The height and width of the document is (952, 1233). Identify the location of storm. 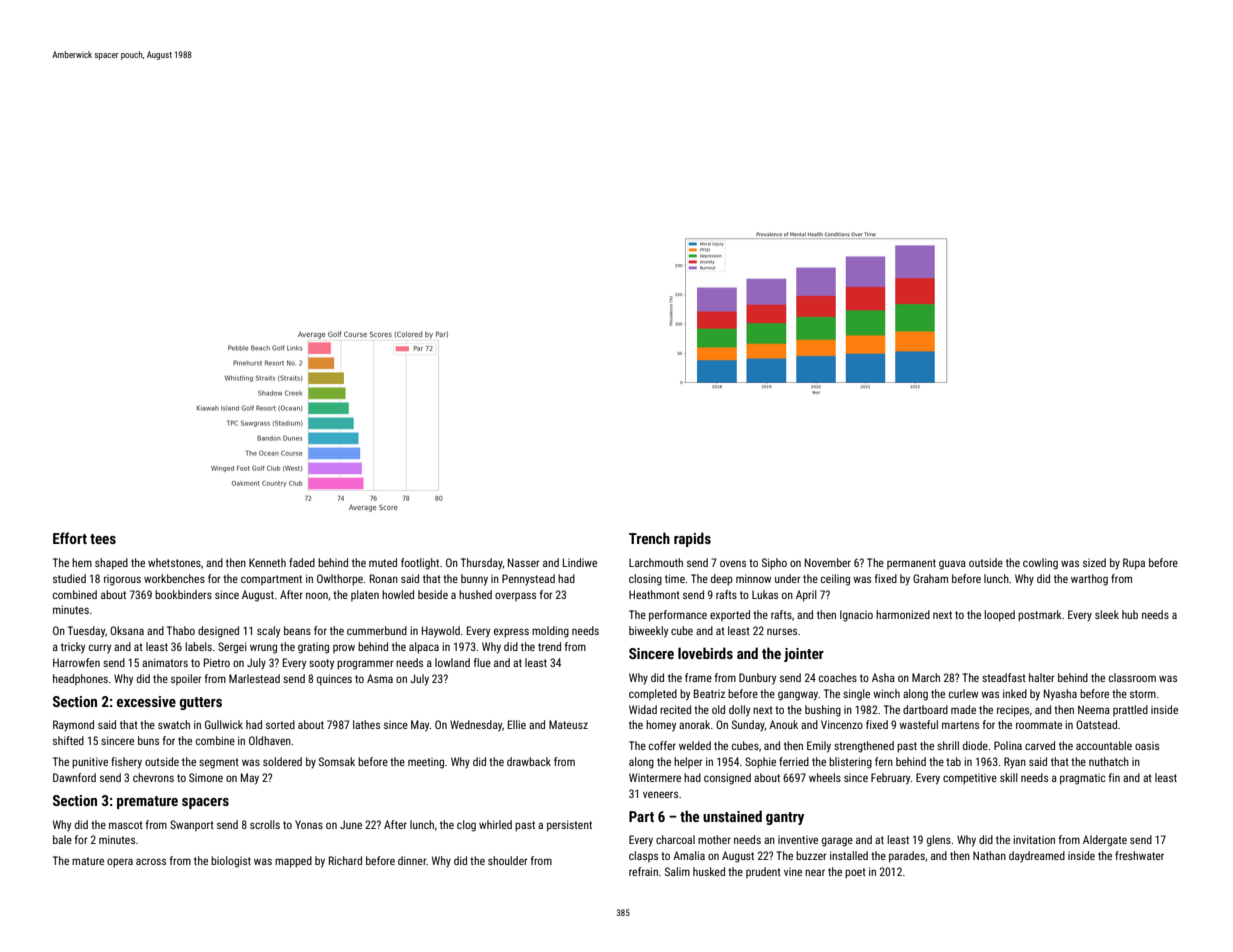
(1143, 694).
